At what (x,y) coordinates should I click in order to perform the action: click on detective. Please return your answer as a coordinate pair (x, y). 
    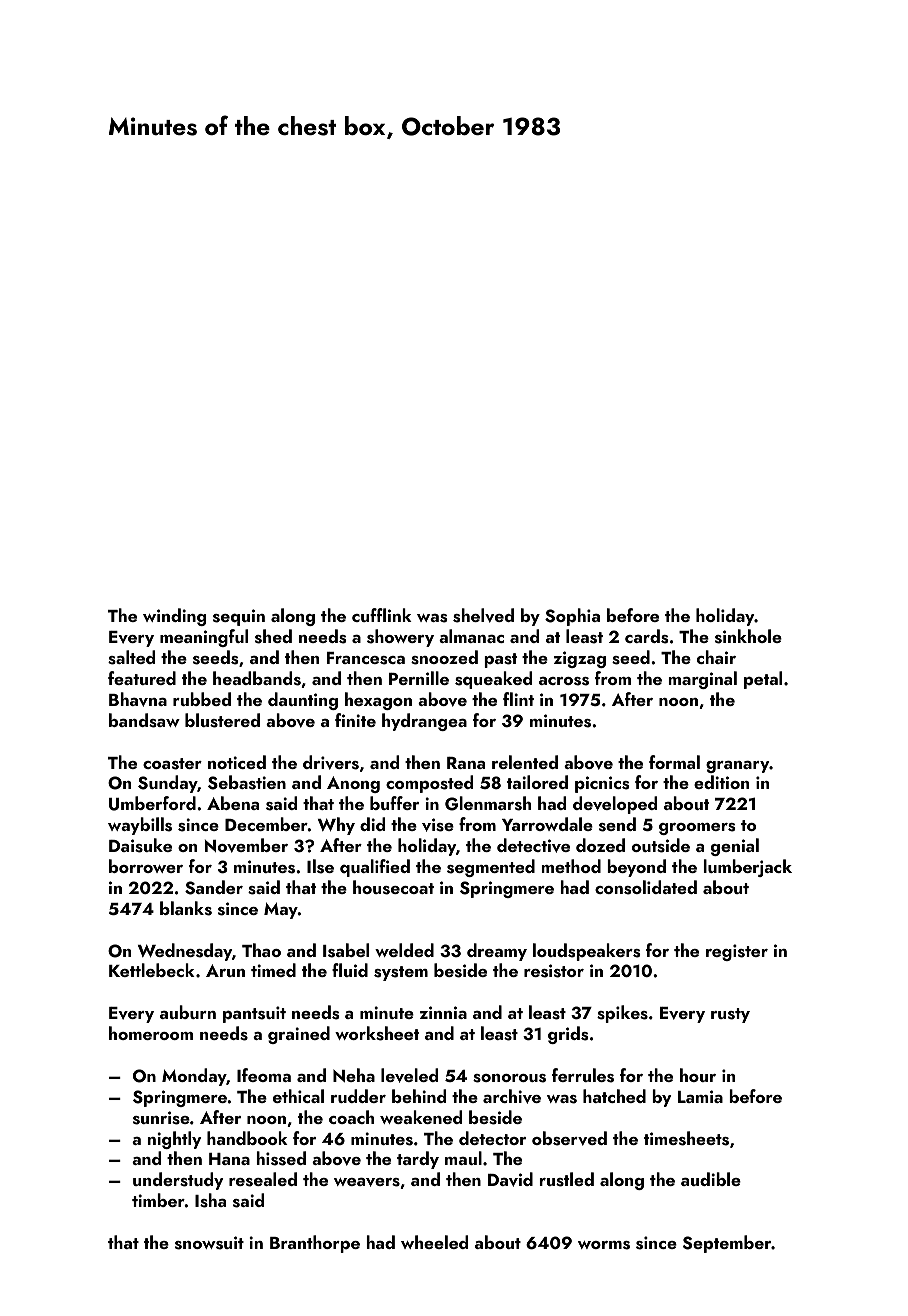
    Looking at the image, I should click on (533, 845).
